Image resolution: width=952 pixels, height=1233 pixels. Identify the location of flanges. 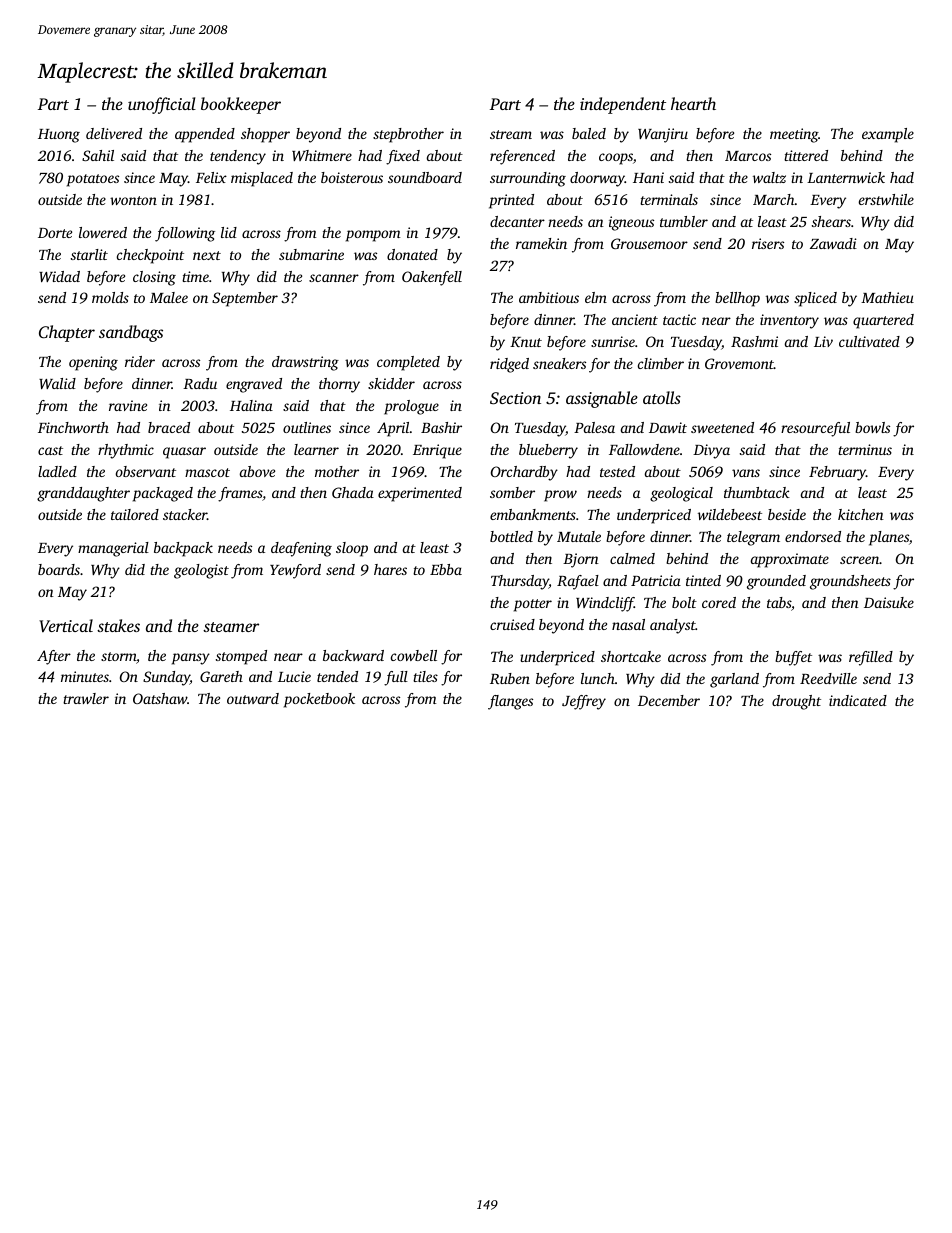
(510, 702).
